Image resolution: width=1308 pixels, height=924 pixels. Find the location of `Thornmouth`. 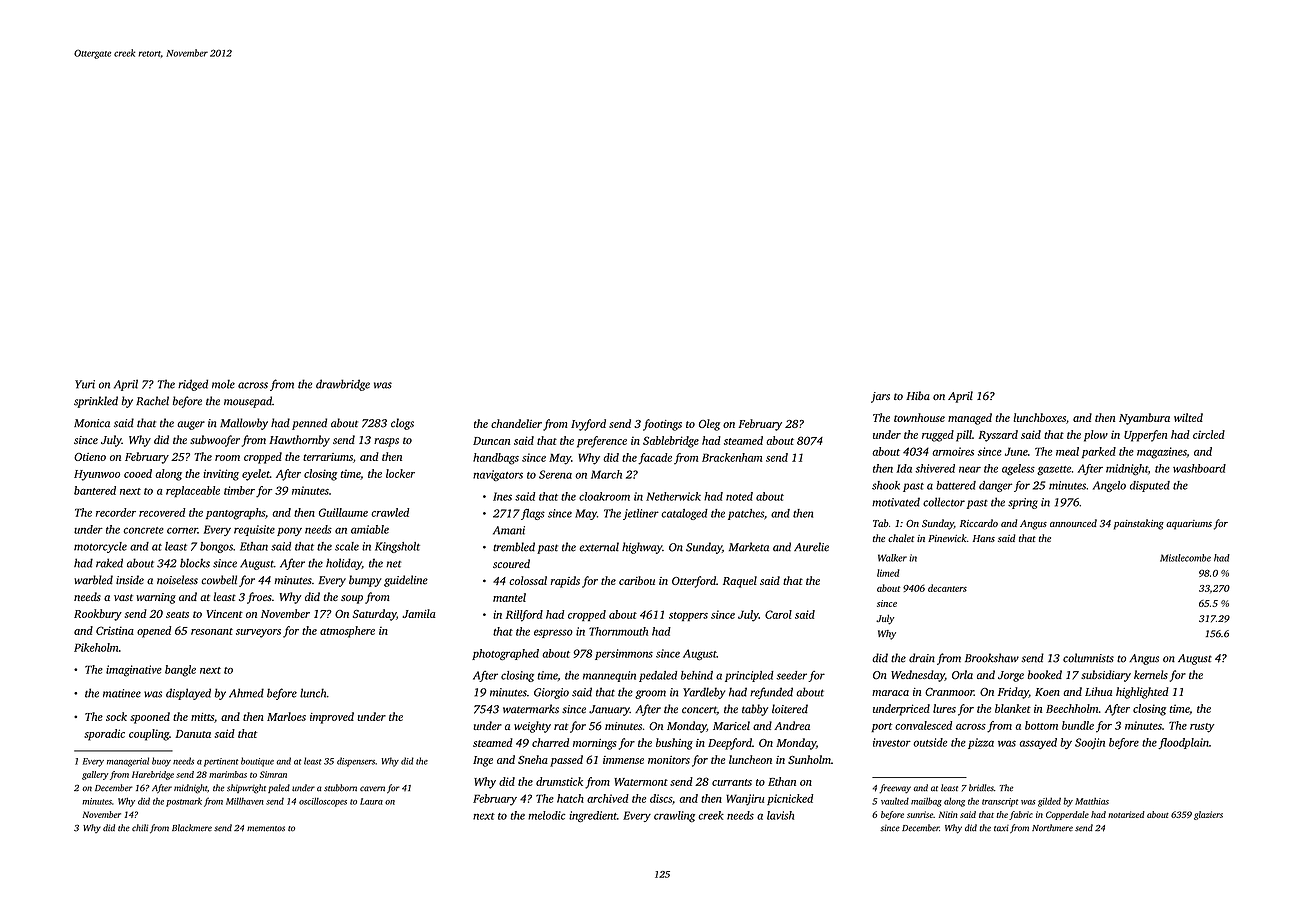

Thornmouth is located at coordinates (618, 631).
